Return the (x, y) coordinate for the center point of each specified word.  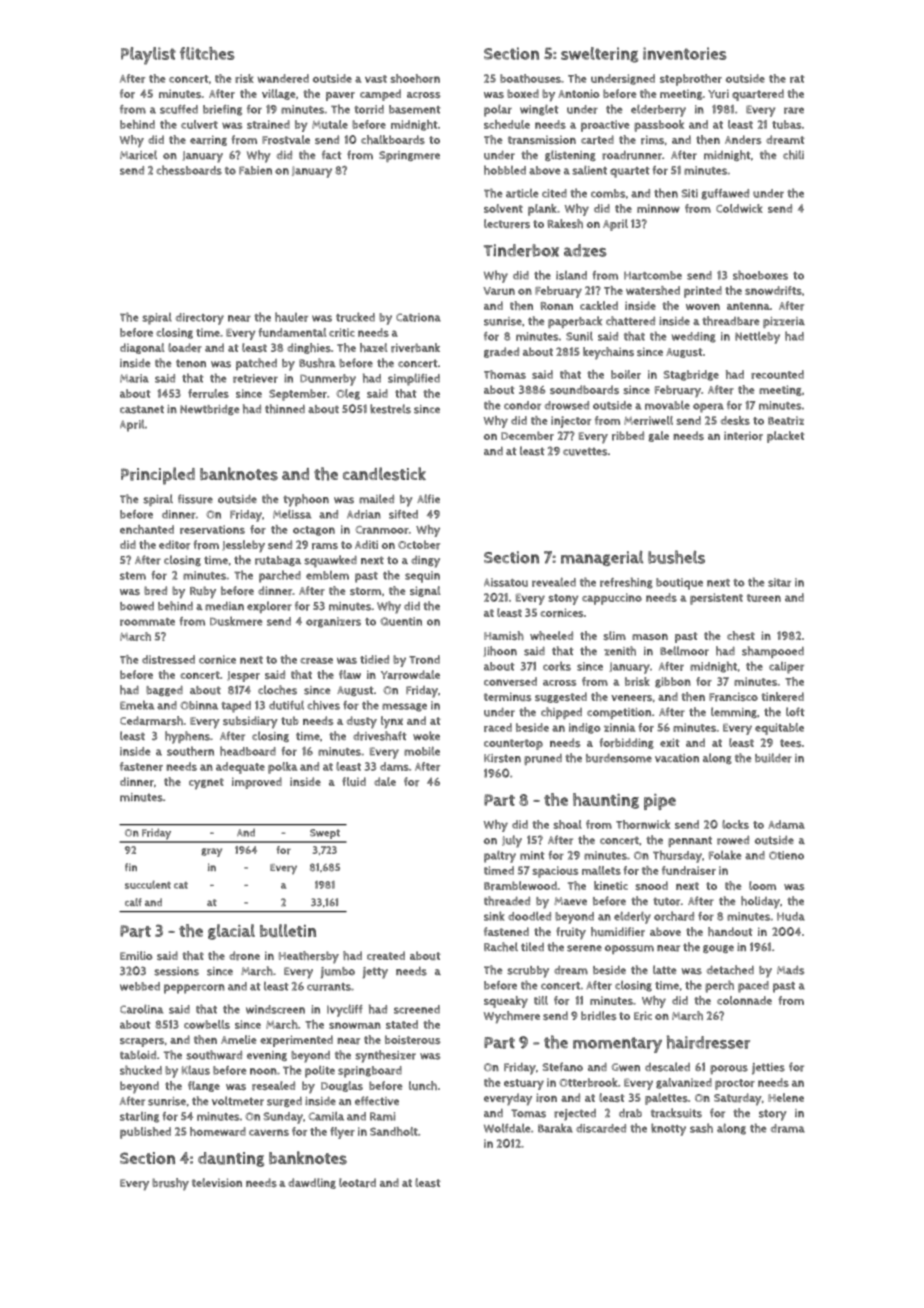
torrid (369, 109)
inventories (685, 53)
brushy (170, 1184)
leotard (357, 1183)
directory (200, 319)
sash (701, 1128)
